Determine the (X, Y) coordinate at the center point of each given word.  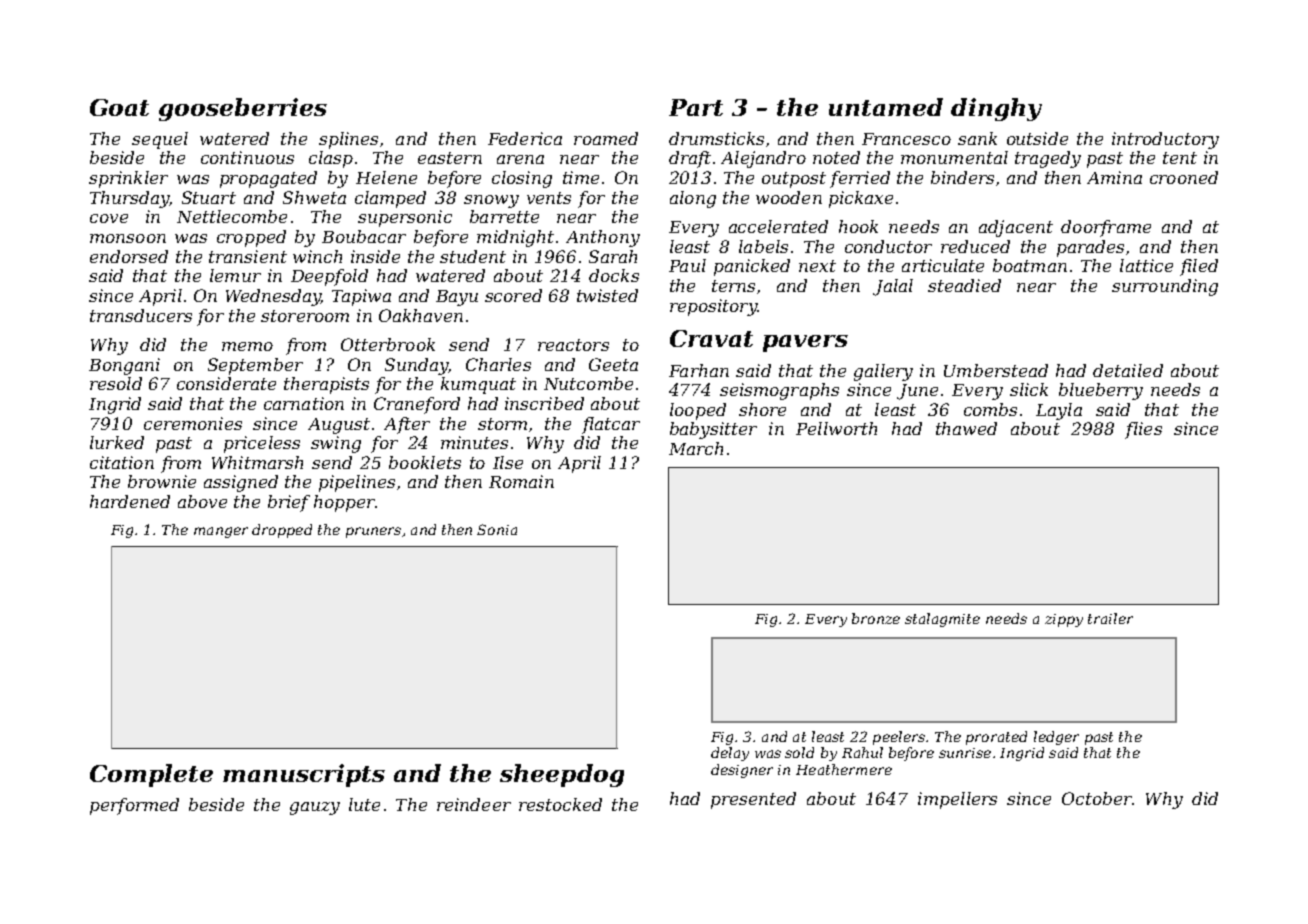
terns (733, 286)
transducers (141, 315)
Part (696, 107)
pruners (373, 532)
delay (730, 754)
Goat (119, 107)
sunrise (965, 753)
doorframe (1106, 228)
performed (134, 806)
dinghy (996, 109)
